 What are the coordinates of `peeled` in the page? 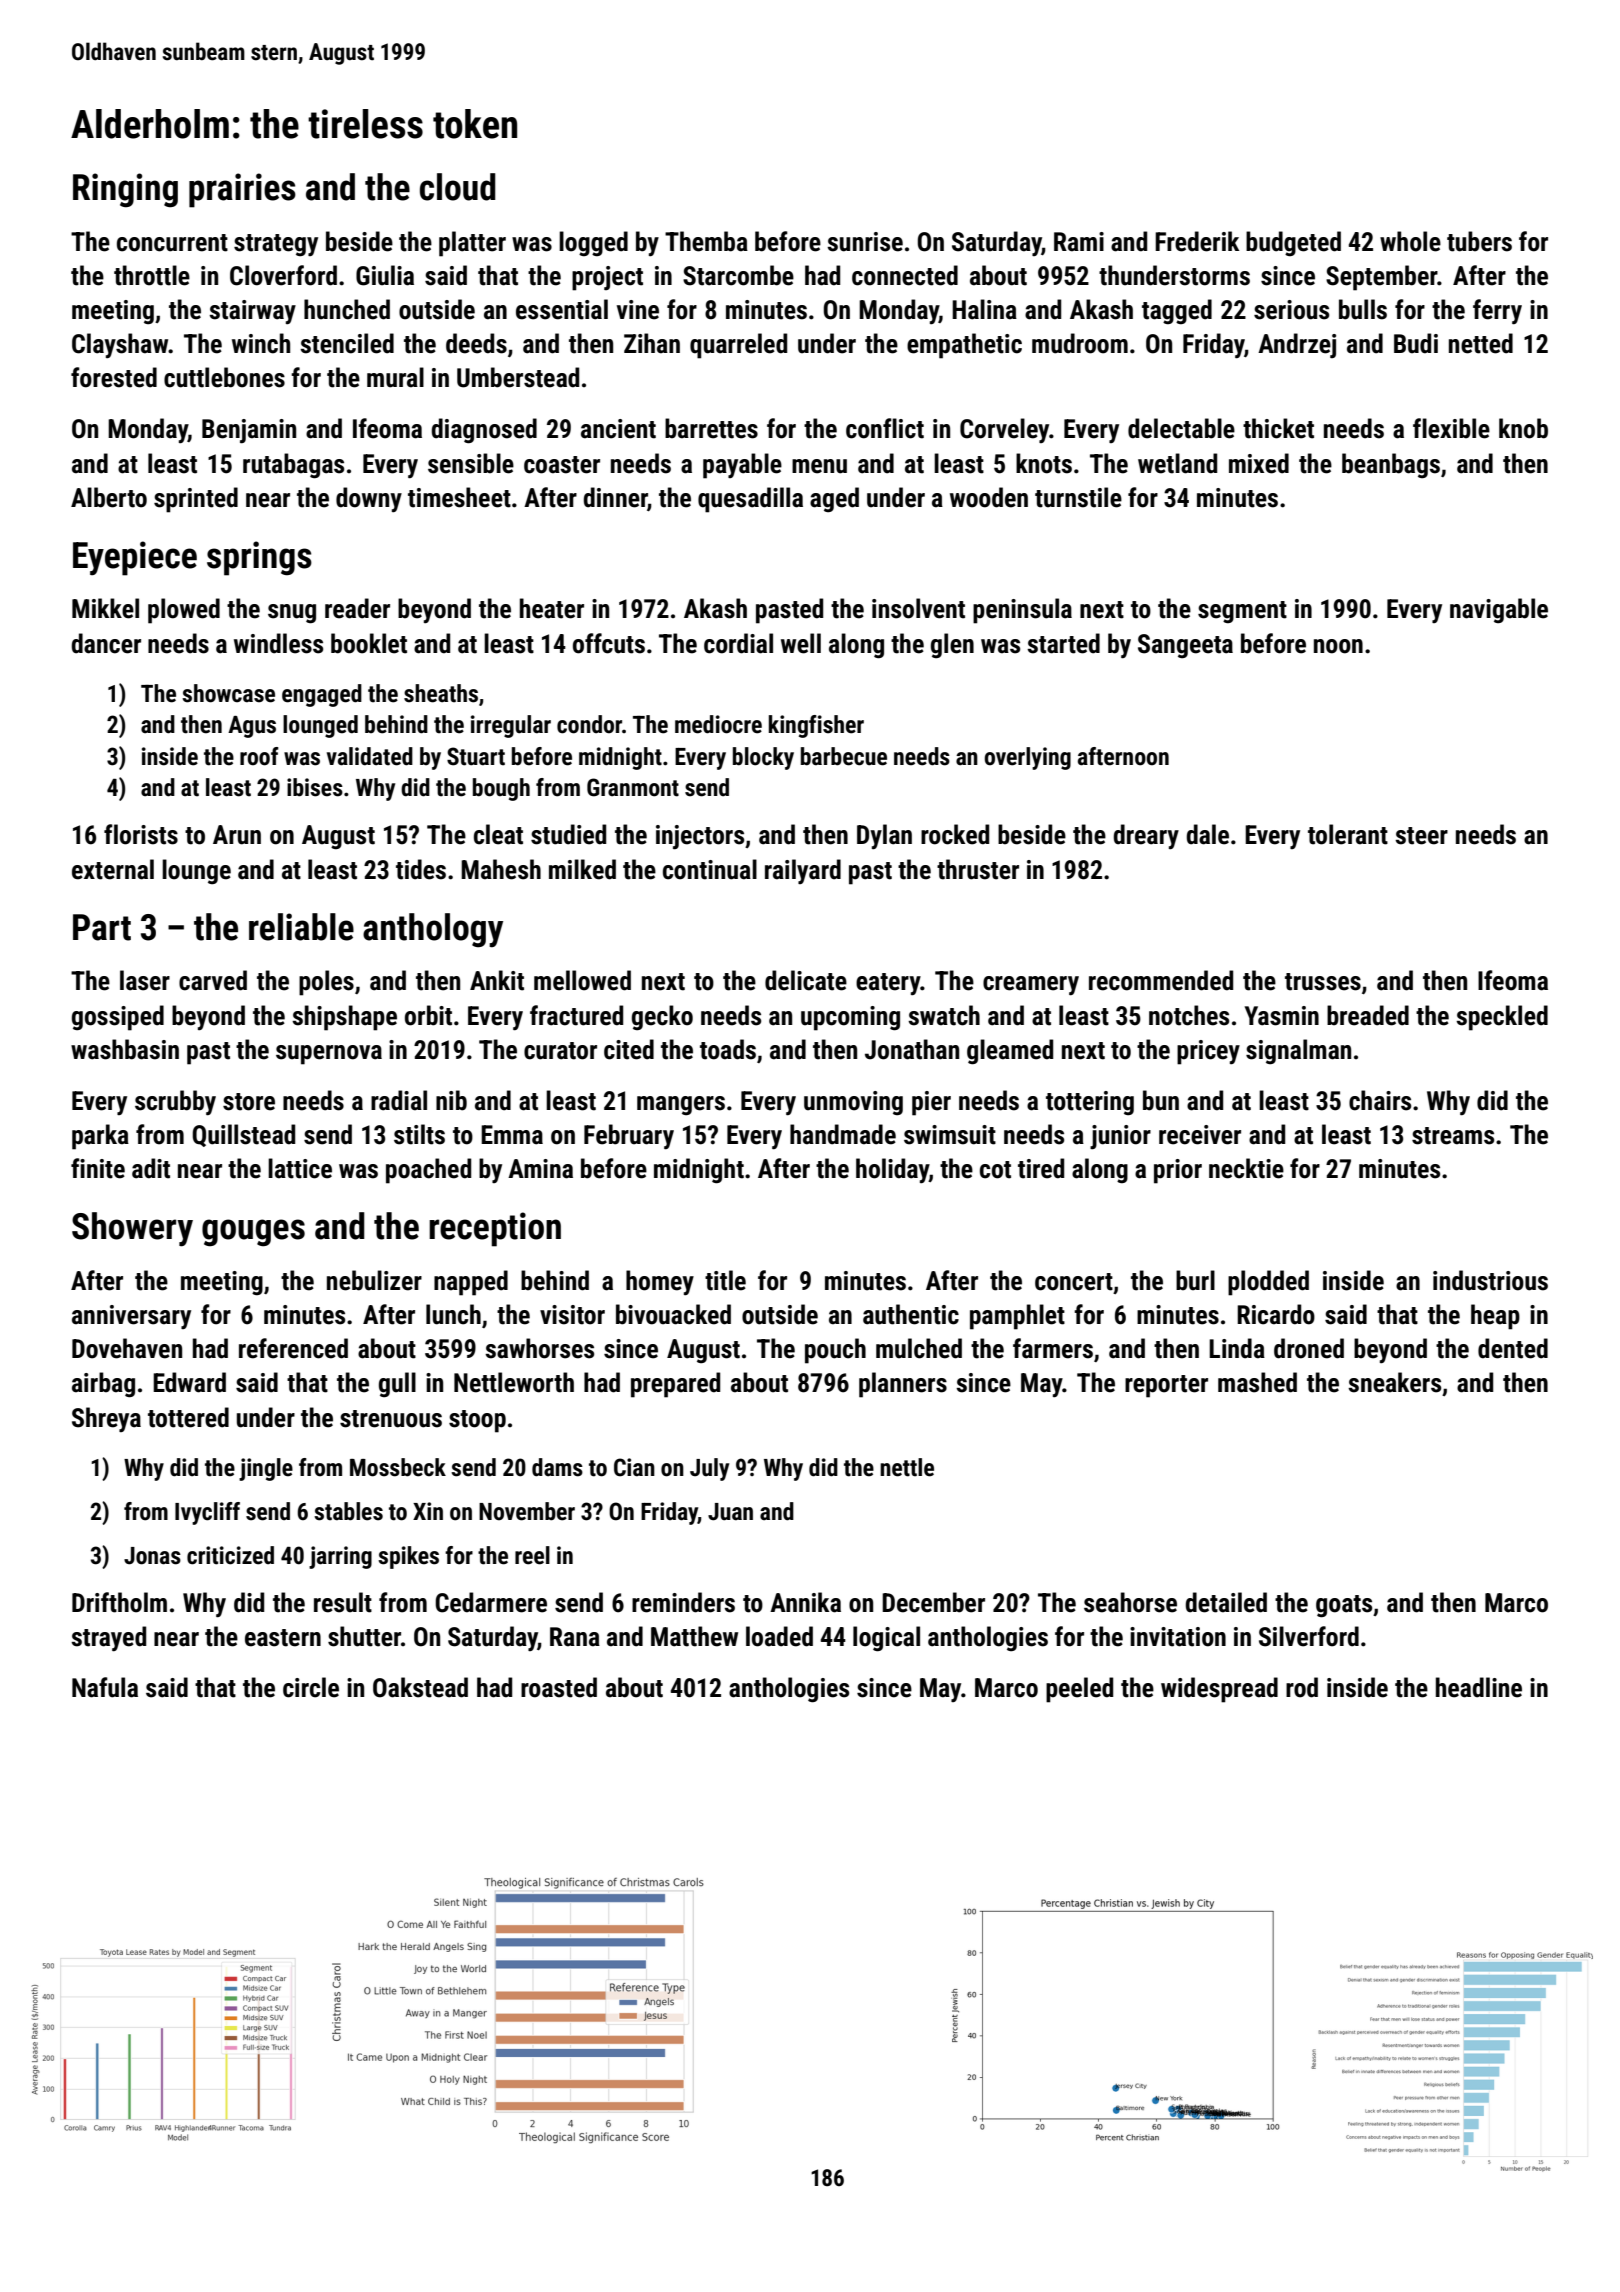 It's located at (1079, 1690).
